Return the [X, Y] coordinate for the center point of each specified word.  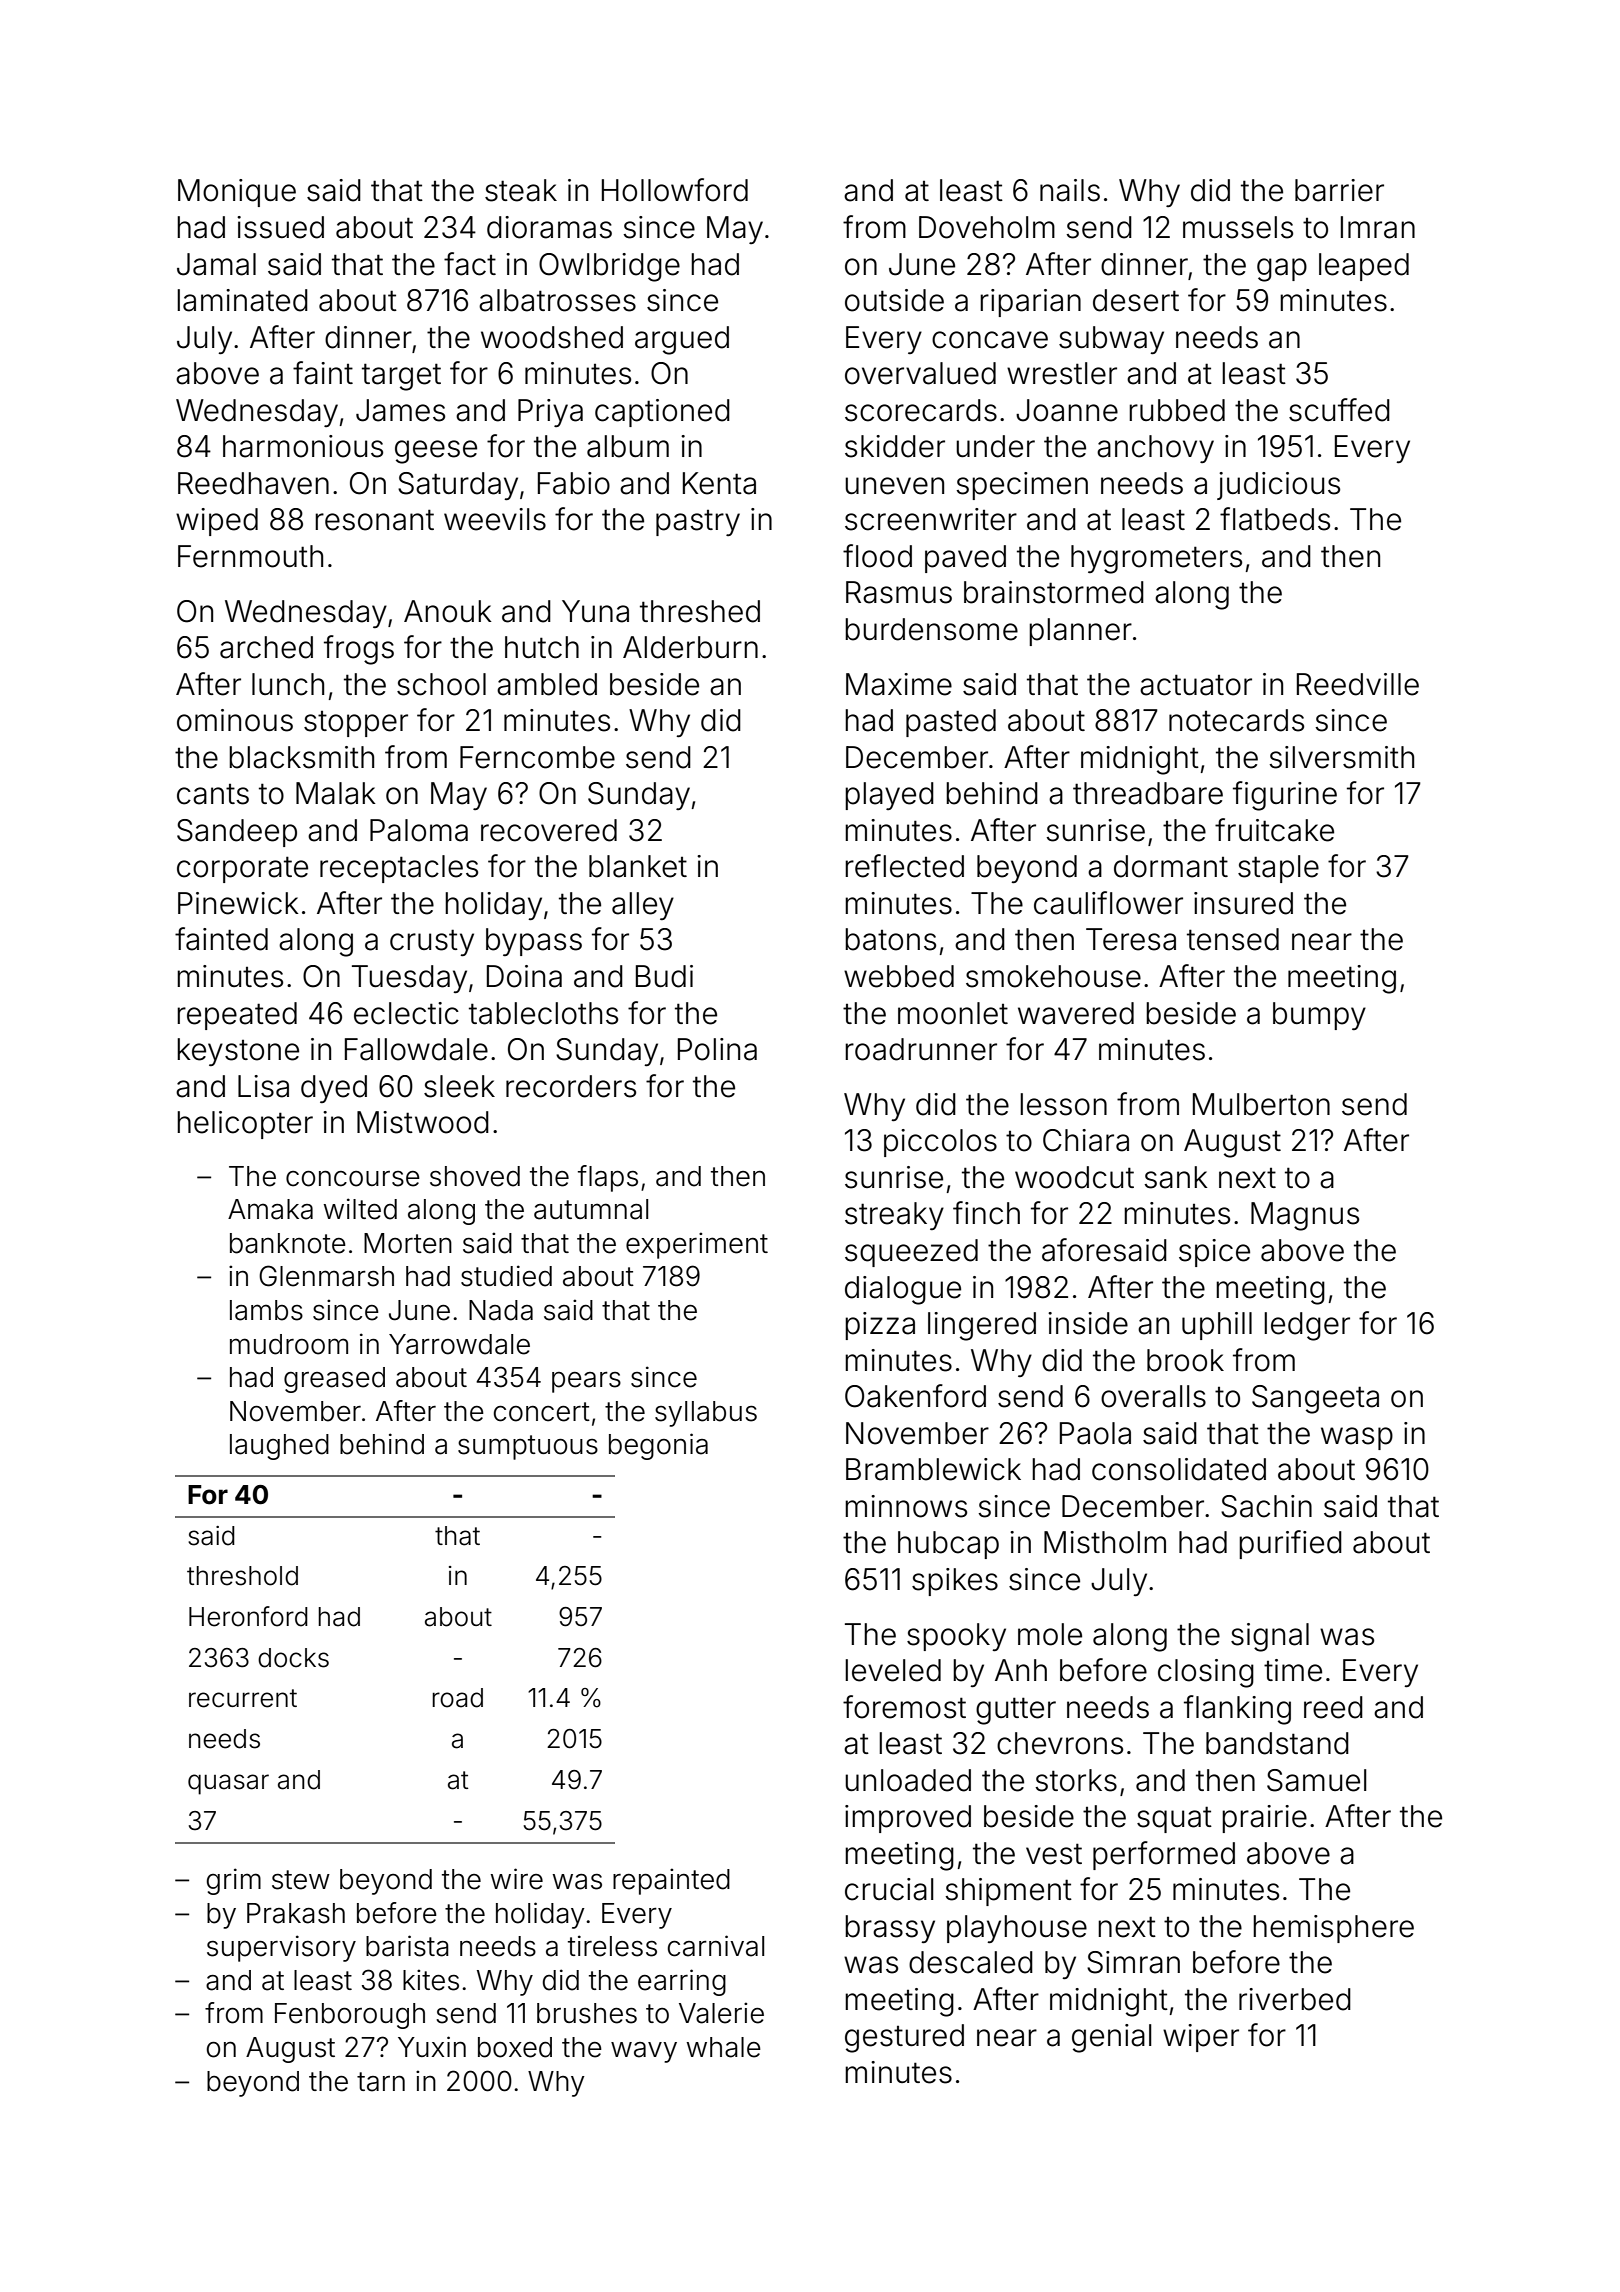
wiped [217, 522]
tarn [381, 2082]
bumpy [1319, 1016]
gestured [904, 2038]
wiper [1201, 2038]
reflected [904, 866]
